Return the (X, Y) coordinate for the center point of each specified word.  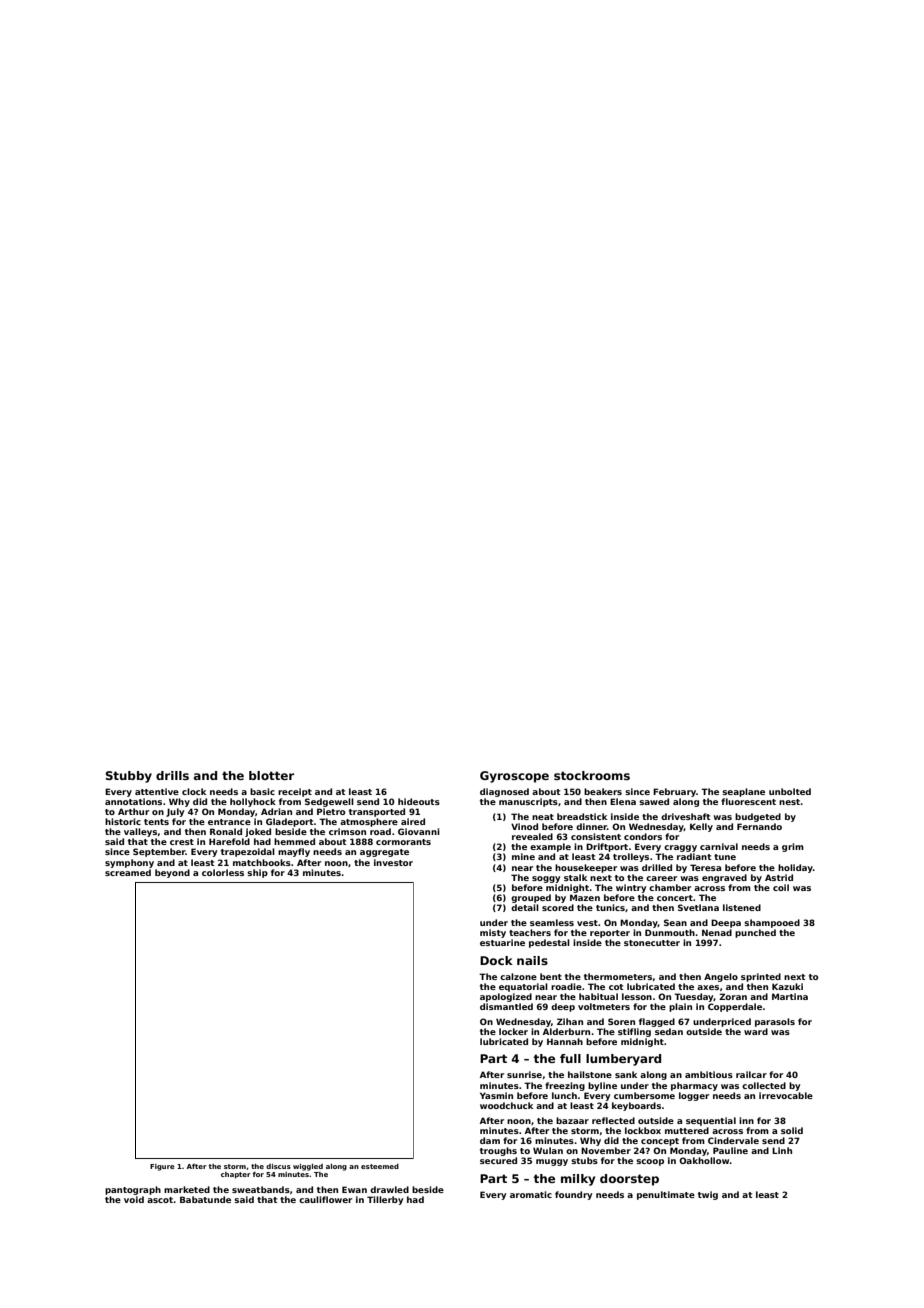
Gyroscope (514, 777)
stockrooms (592, 775)
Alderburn (566, 1031)
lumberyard (623, 1060)
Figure (162, 1167)
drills (172, 775)
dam (490, 1140)
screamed (128, 872)
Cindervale (733, 1140)
